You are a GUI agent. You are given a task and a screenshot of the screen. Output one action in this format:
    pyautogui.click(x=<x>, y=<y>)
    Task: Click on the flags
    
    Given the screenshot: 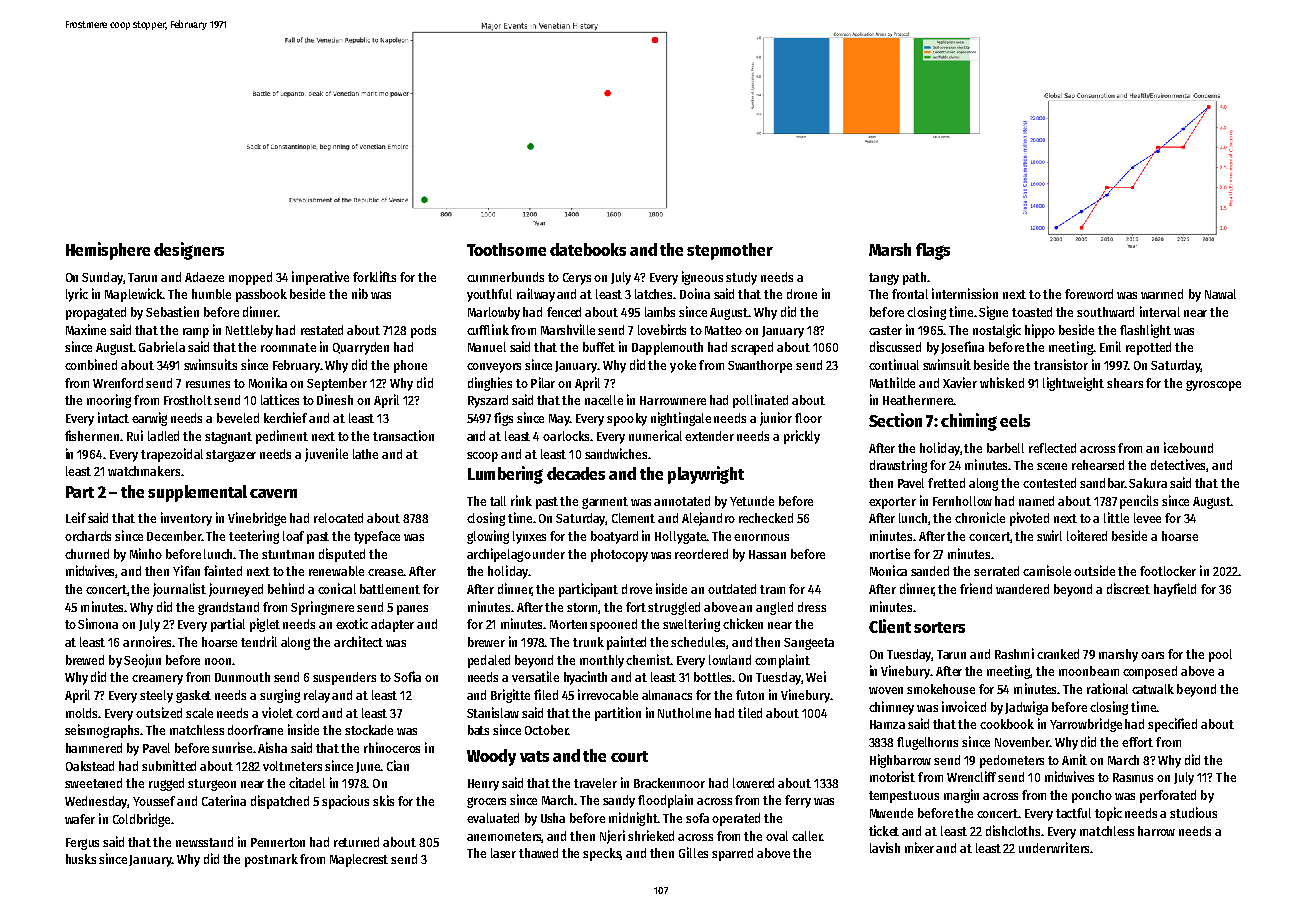 What is the action you would take?
    pyautogui.click(x=933, y=251)
